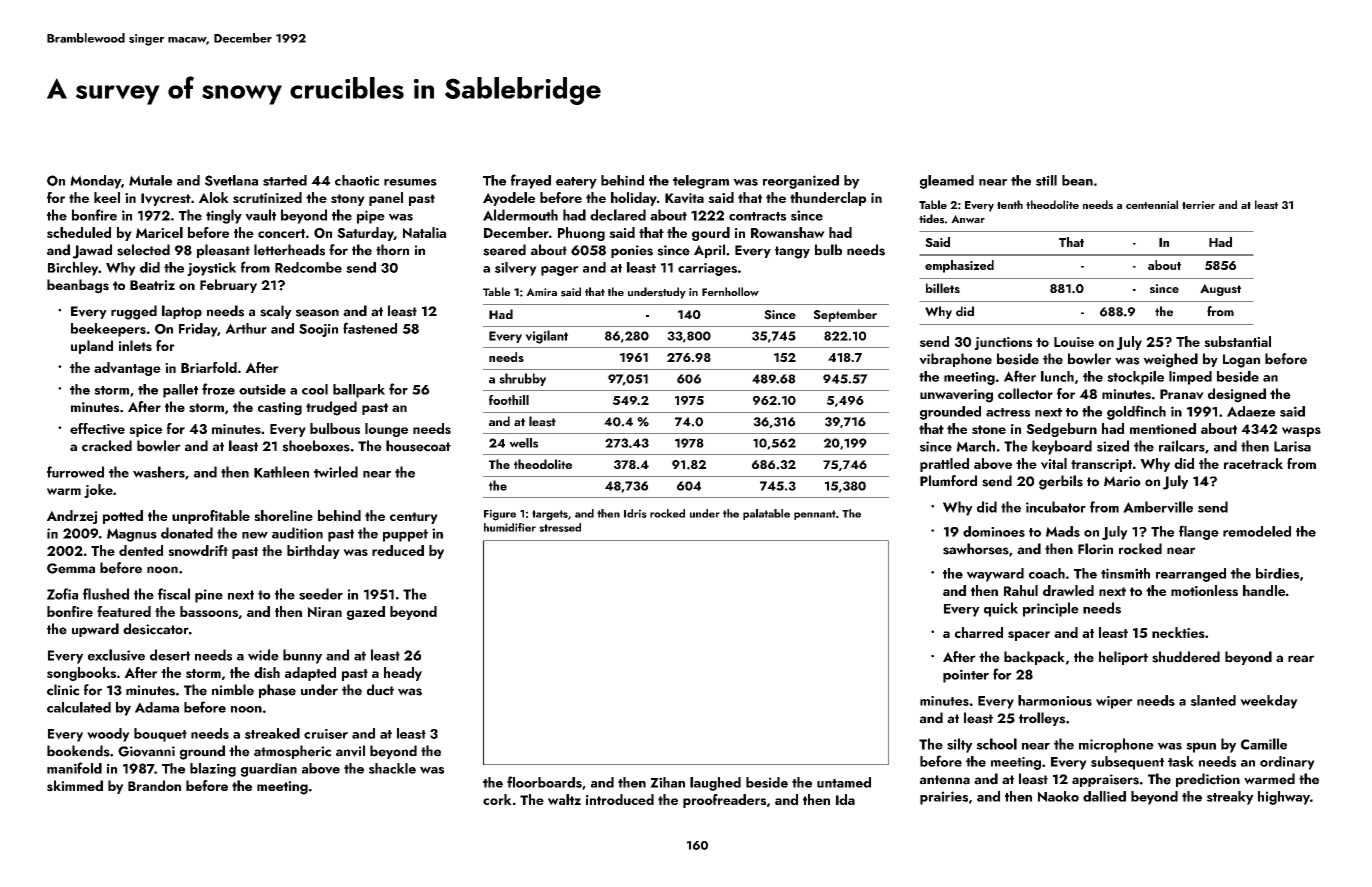 This screenshot has width=1372, height=887. What do you see at coordinates (509, 199) in the screenshot?
I see `Ayodele` at bounding box center [509, 199].
